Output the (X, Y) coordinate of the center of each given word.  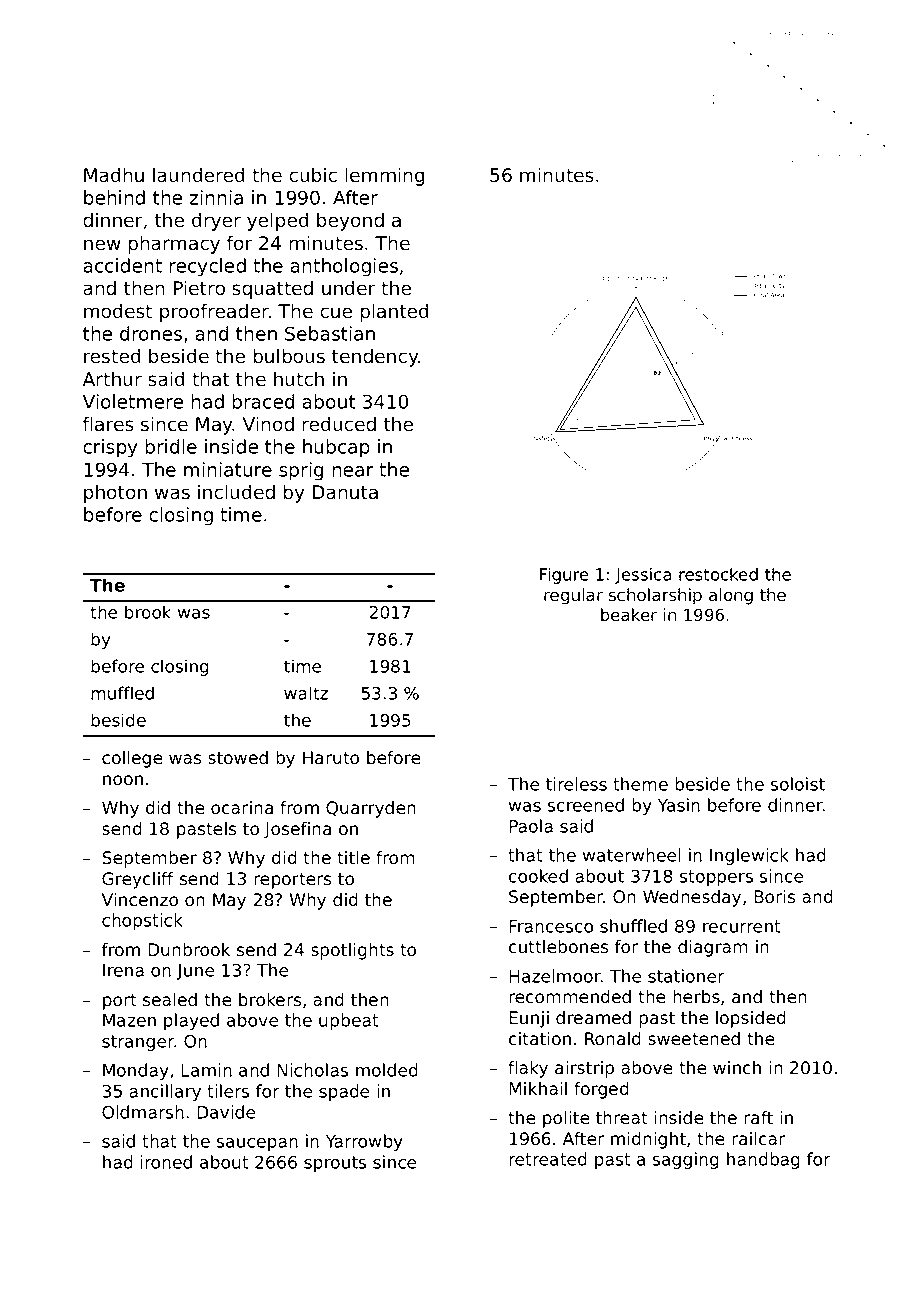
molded (387, 1070)
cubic (313, 175)
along (731, 596)
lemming (384, 176)
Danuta (345, 492)
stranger (138, 1043)
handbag (763, 1160)
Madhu (114, 175)
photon (115, 494)
